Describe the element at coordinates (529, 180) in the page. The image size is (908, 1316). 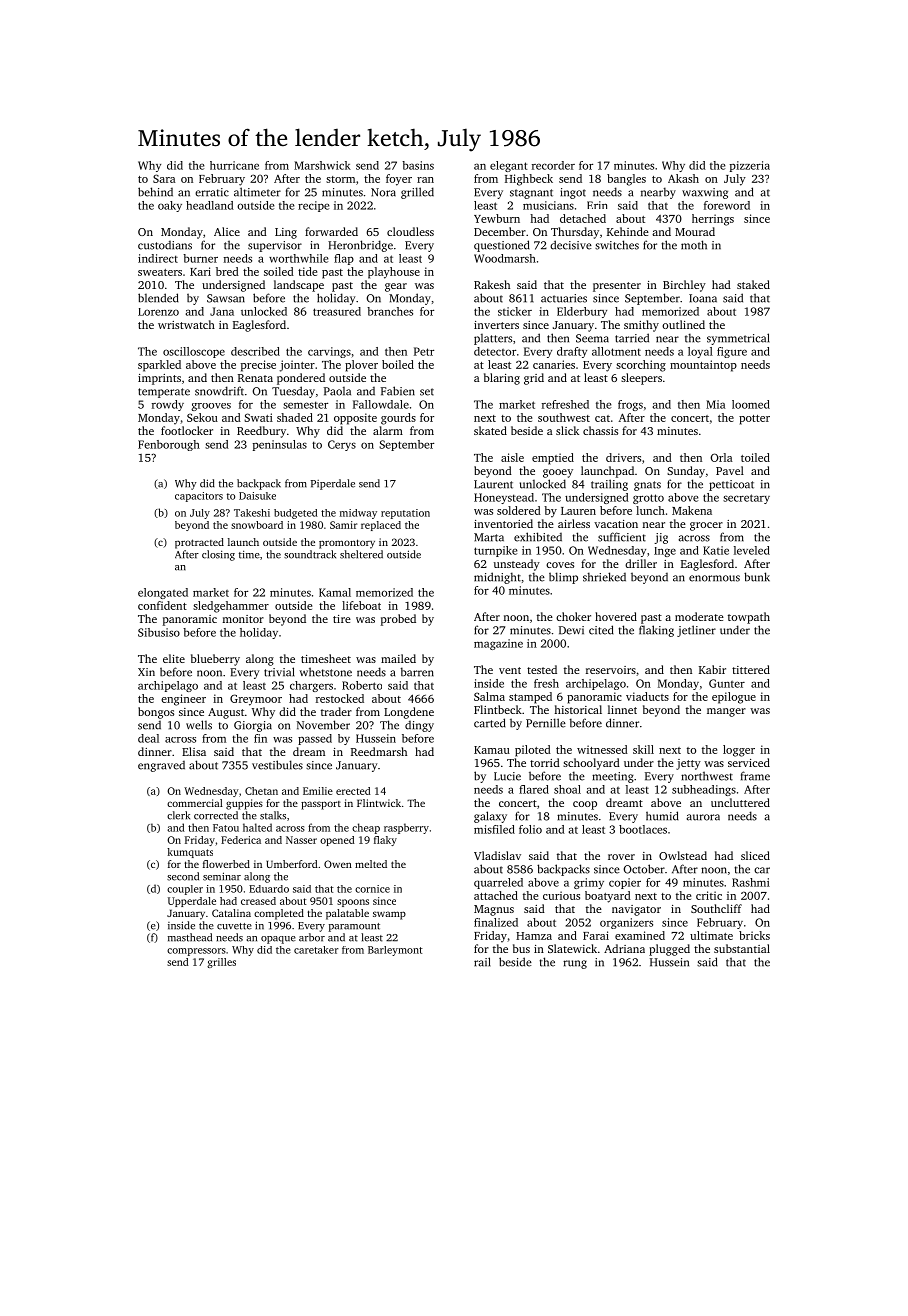
I see `Highbeck` at that location.
